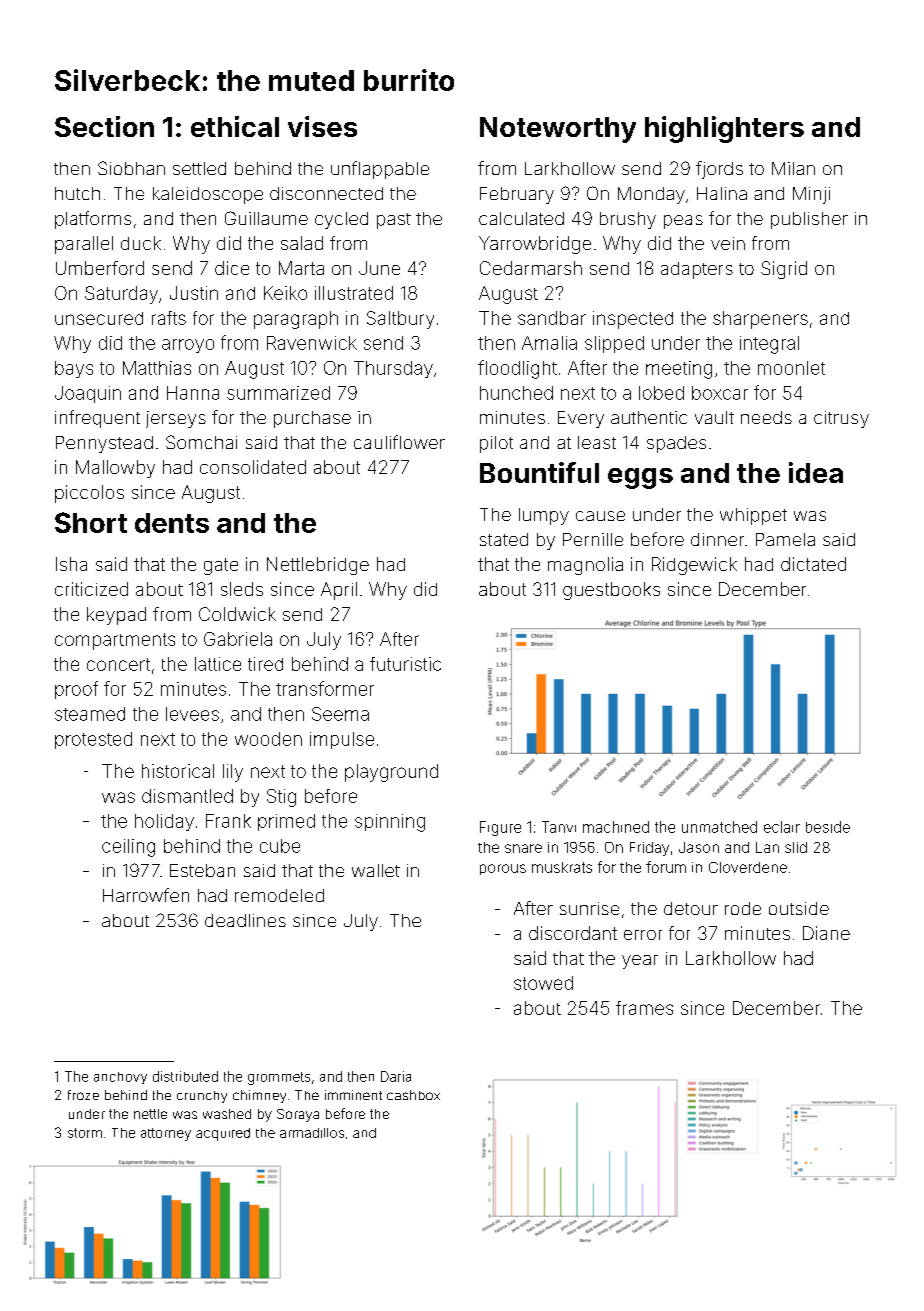 The image size is (924, 1311). Describe the element at coordinates (644, 1008) in the page. I see `frames` at that location.
